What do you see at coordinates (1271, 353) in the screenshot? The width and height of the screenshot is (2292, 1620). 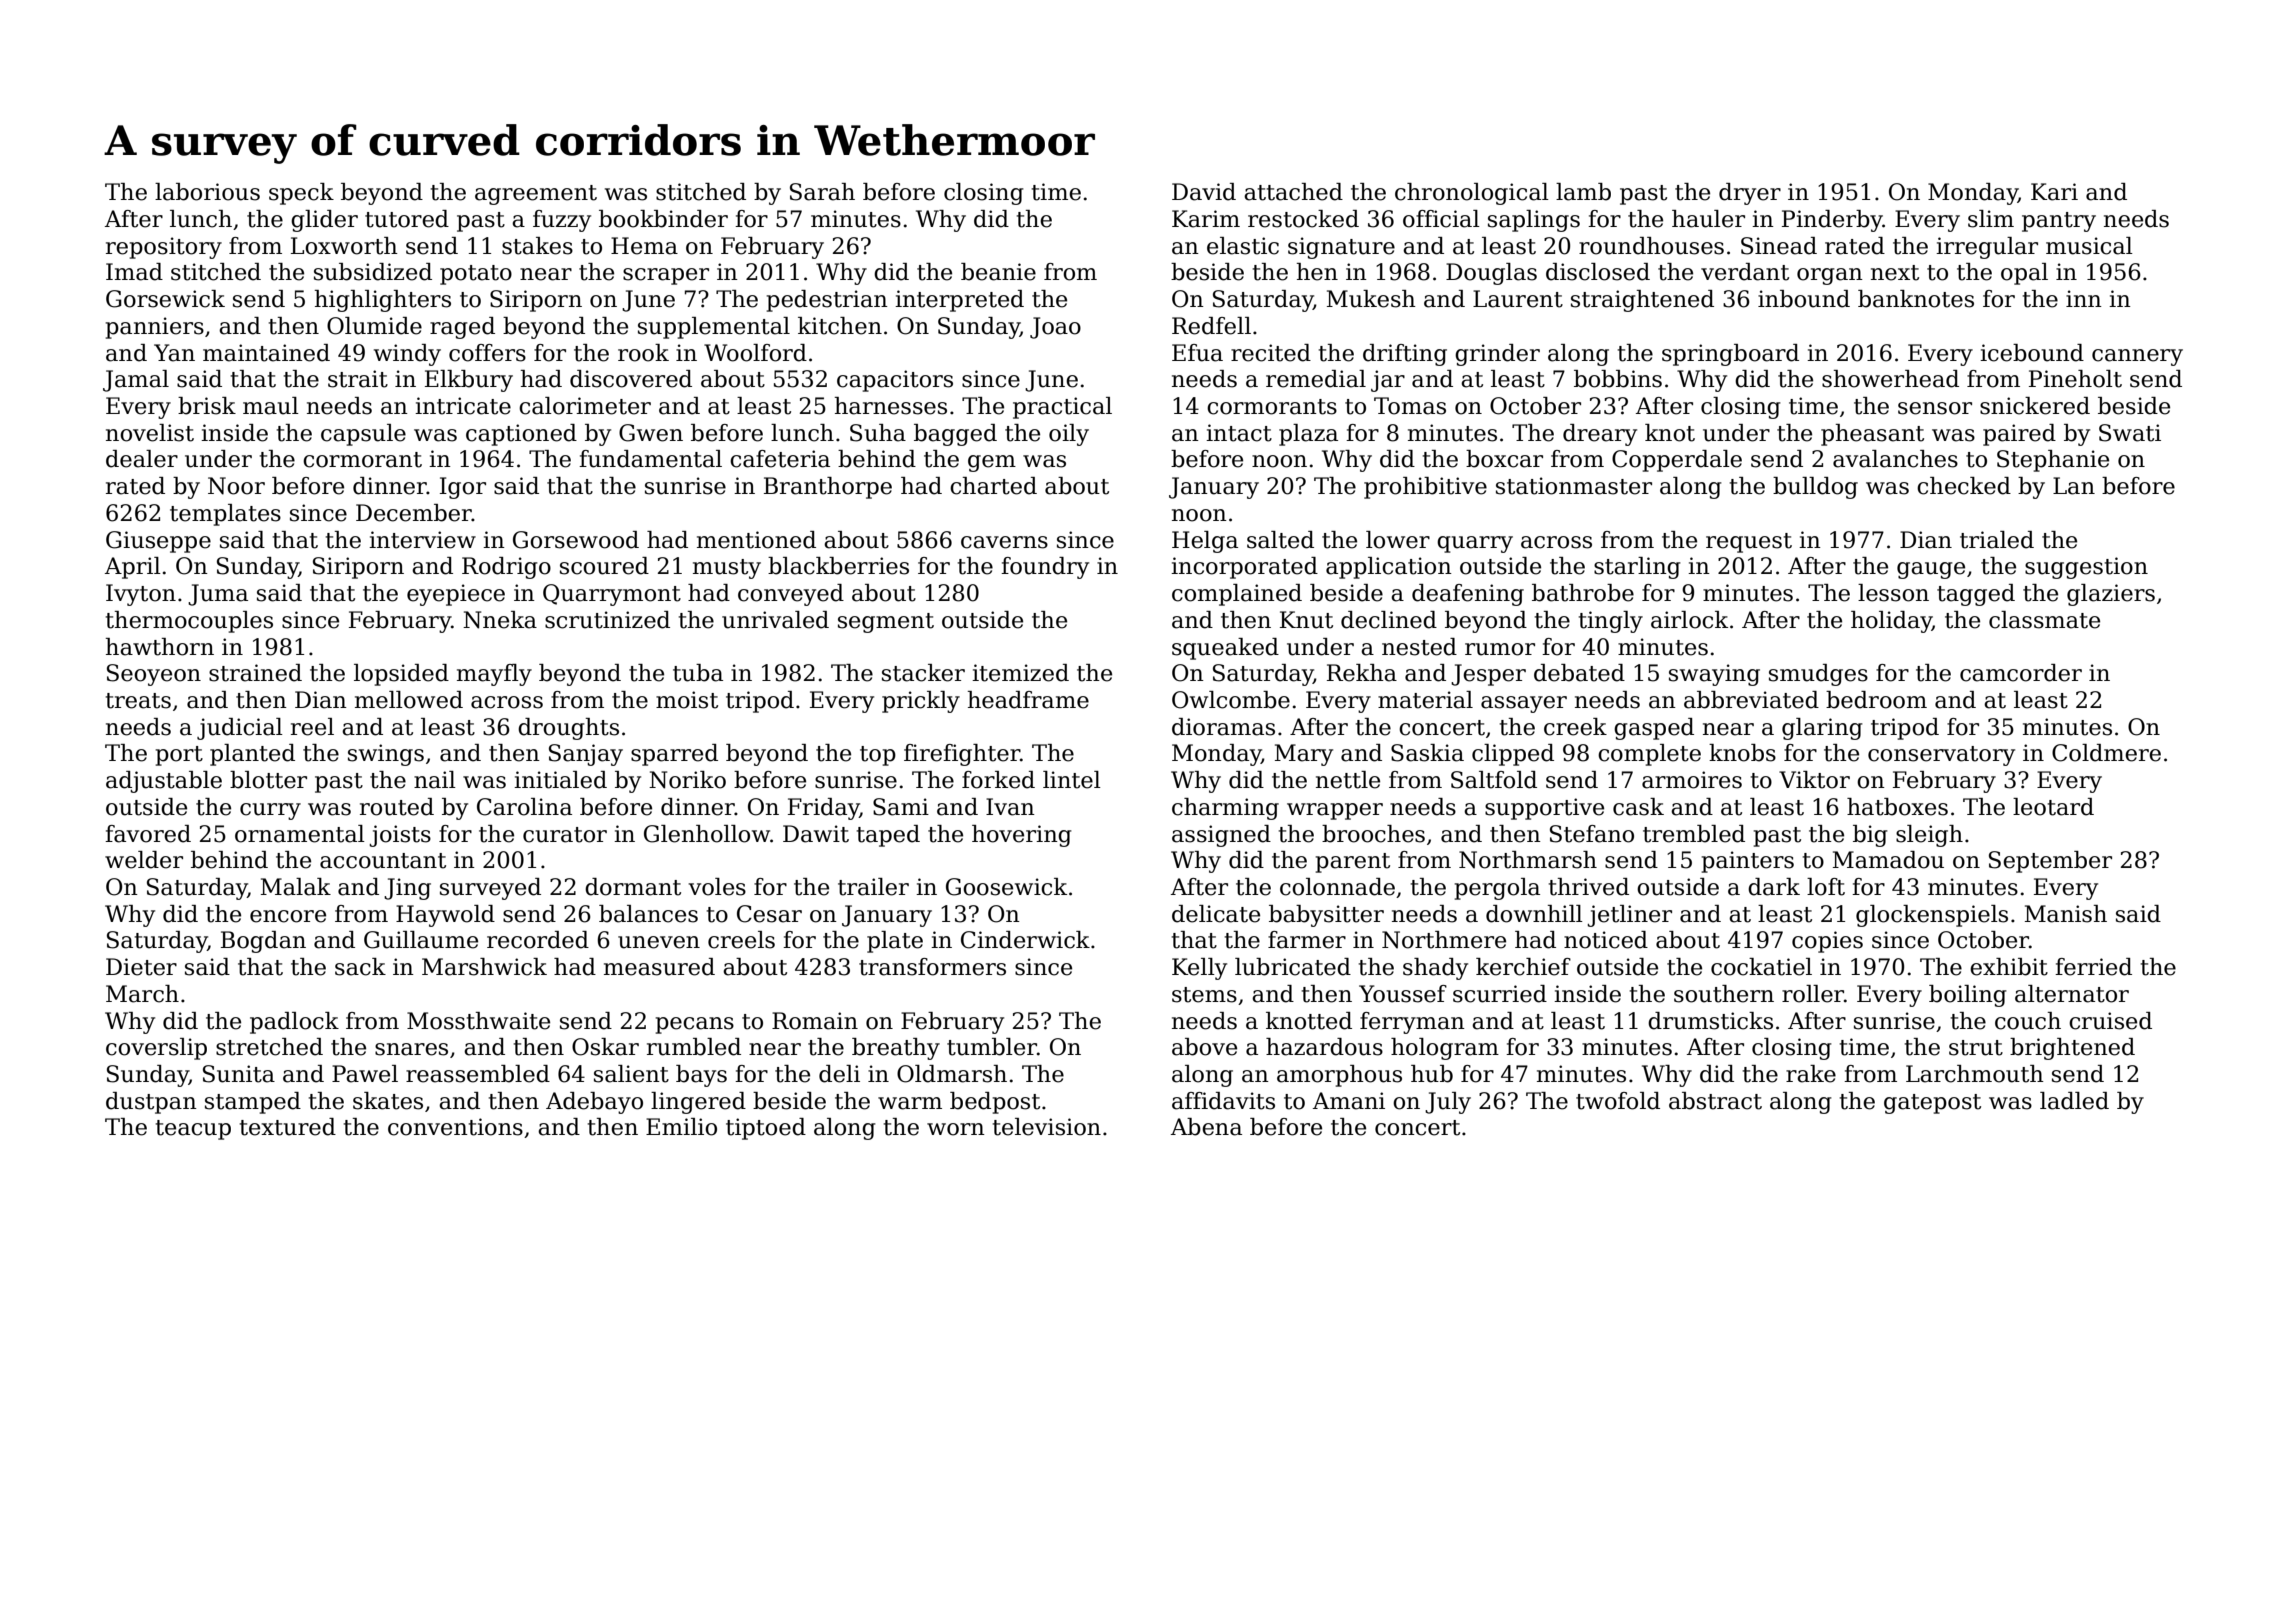 I see `recited` at bounding box center [1271, 353].
